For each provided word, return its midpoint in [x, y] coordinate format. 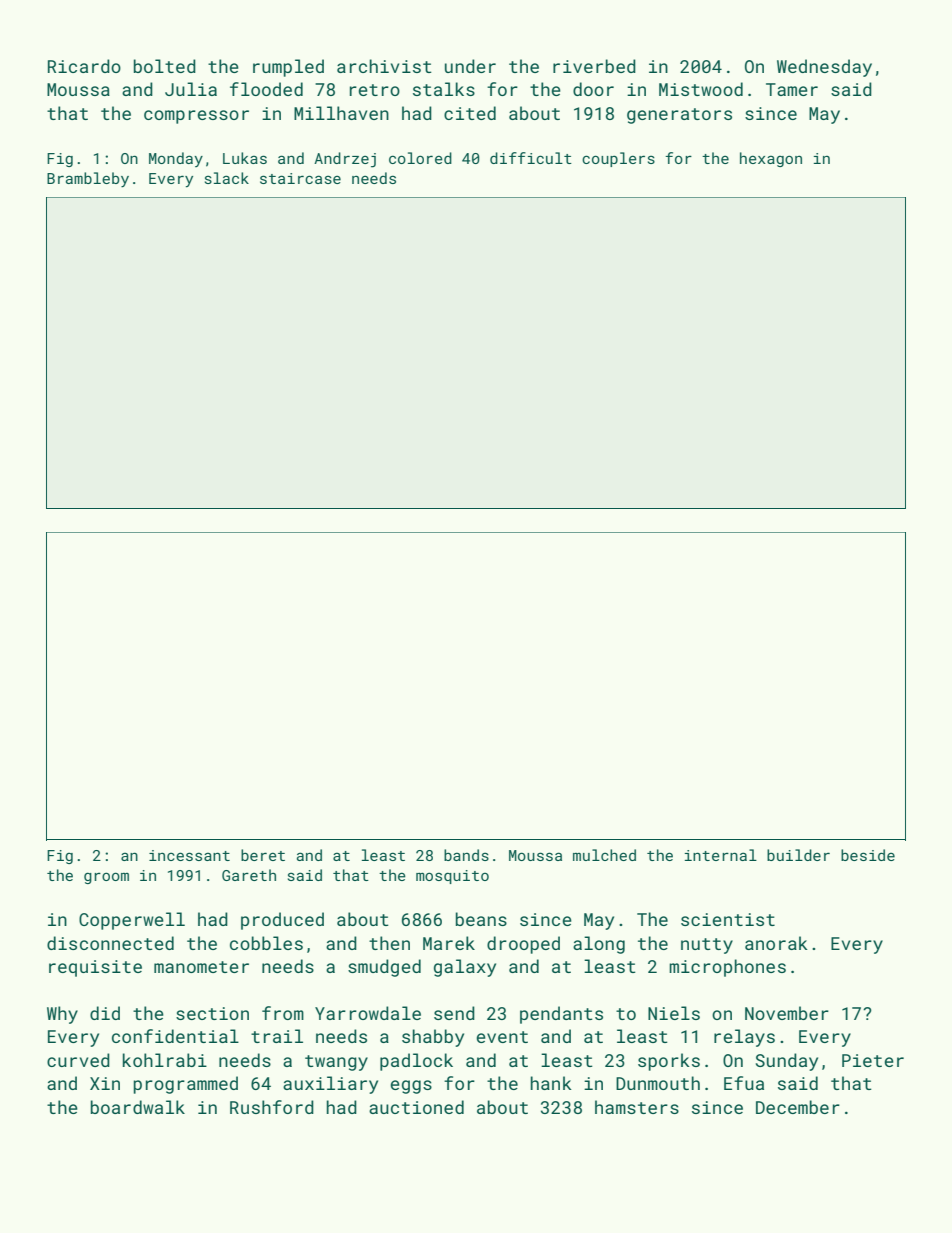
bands [466, 855]
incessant [189, 855]
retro [375, 90]
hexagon [771, 159]
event [502, 1037]
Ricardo [84, 66]
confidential [175, 1036]
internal [721, 855]
